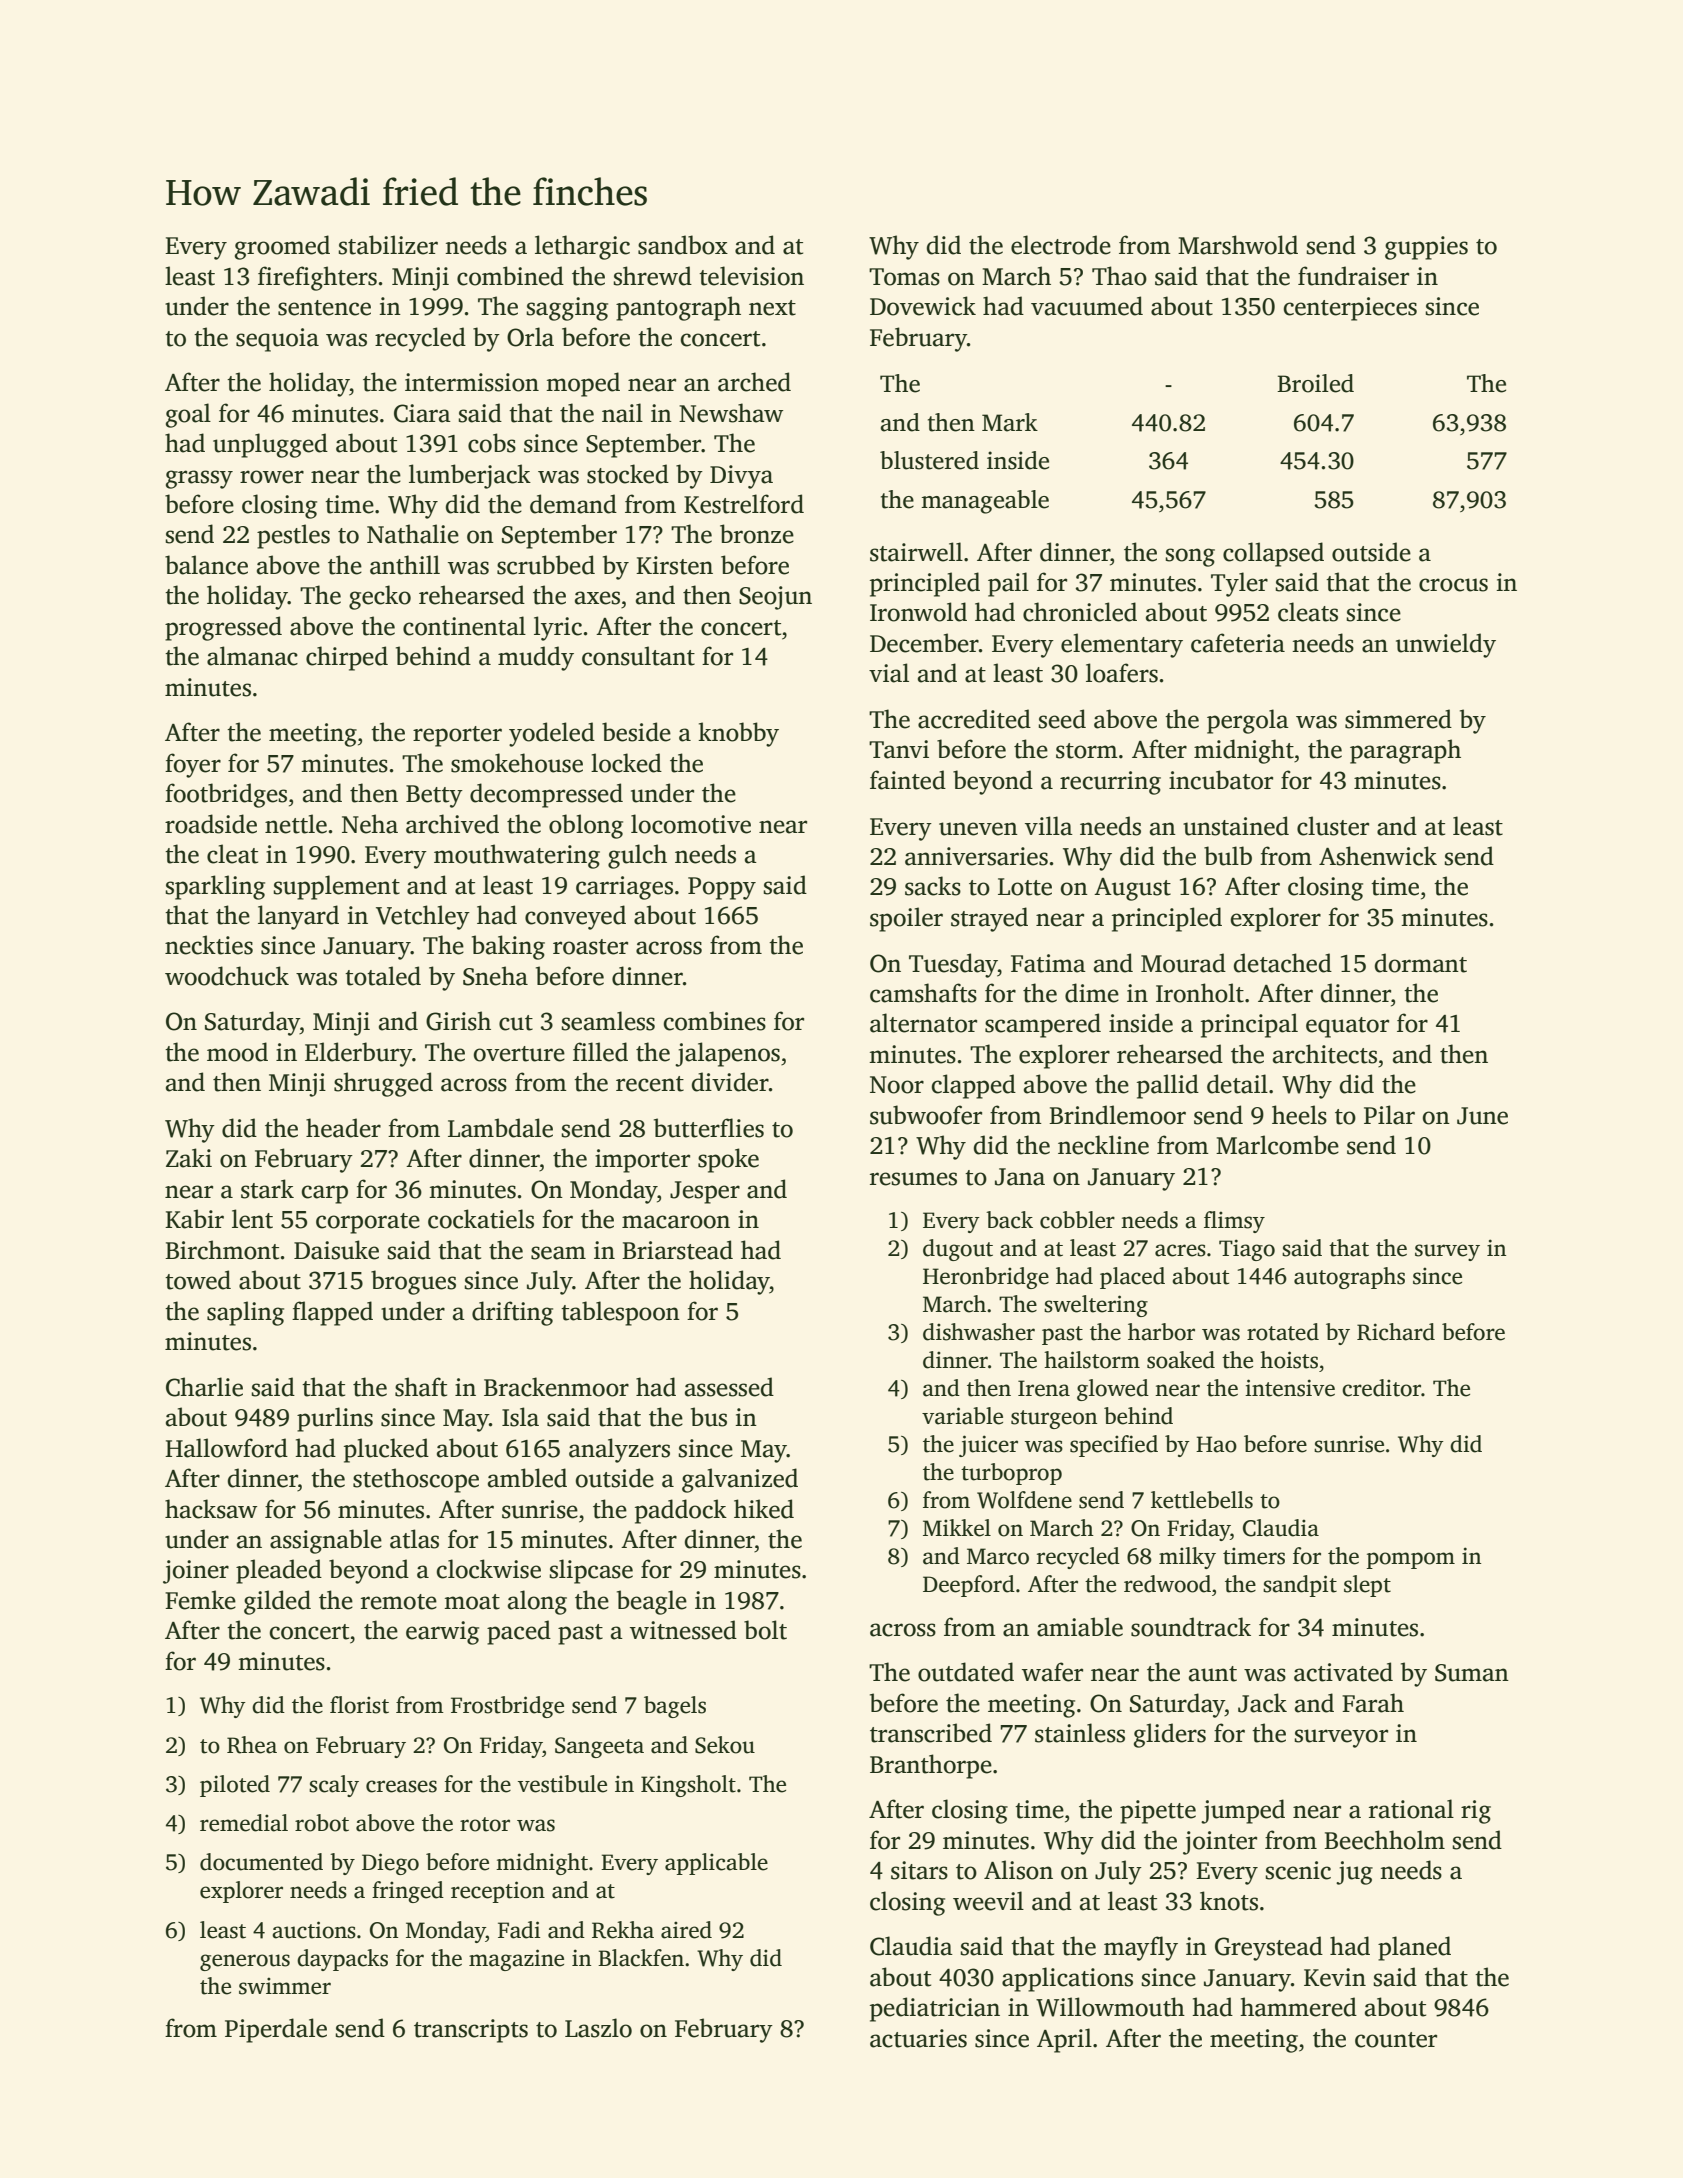  What do you see at coordinates (1353, 276) in the document?
I see `fundraiser` at bounding box center [1353, 276].
